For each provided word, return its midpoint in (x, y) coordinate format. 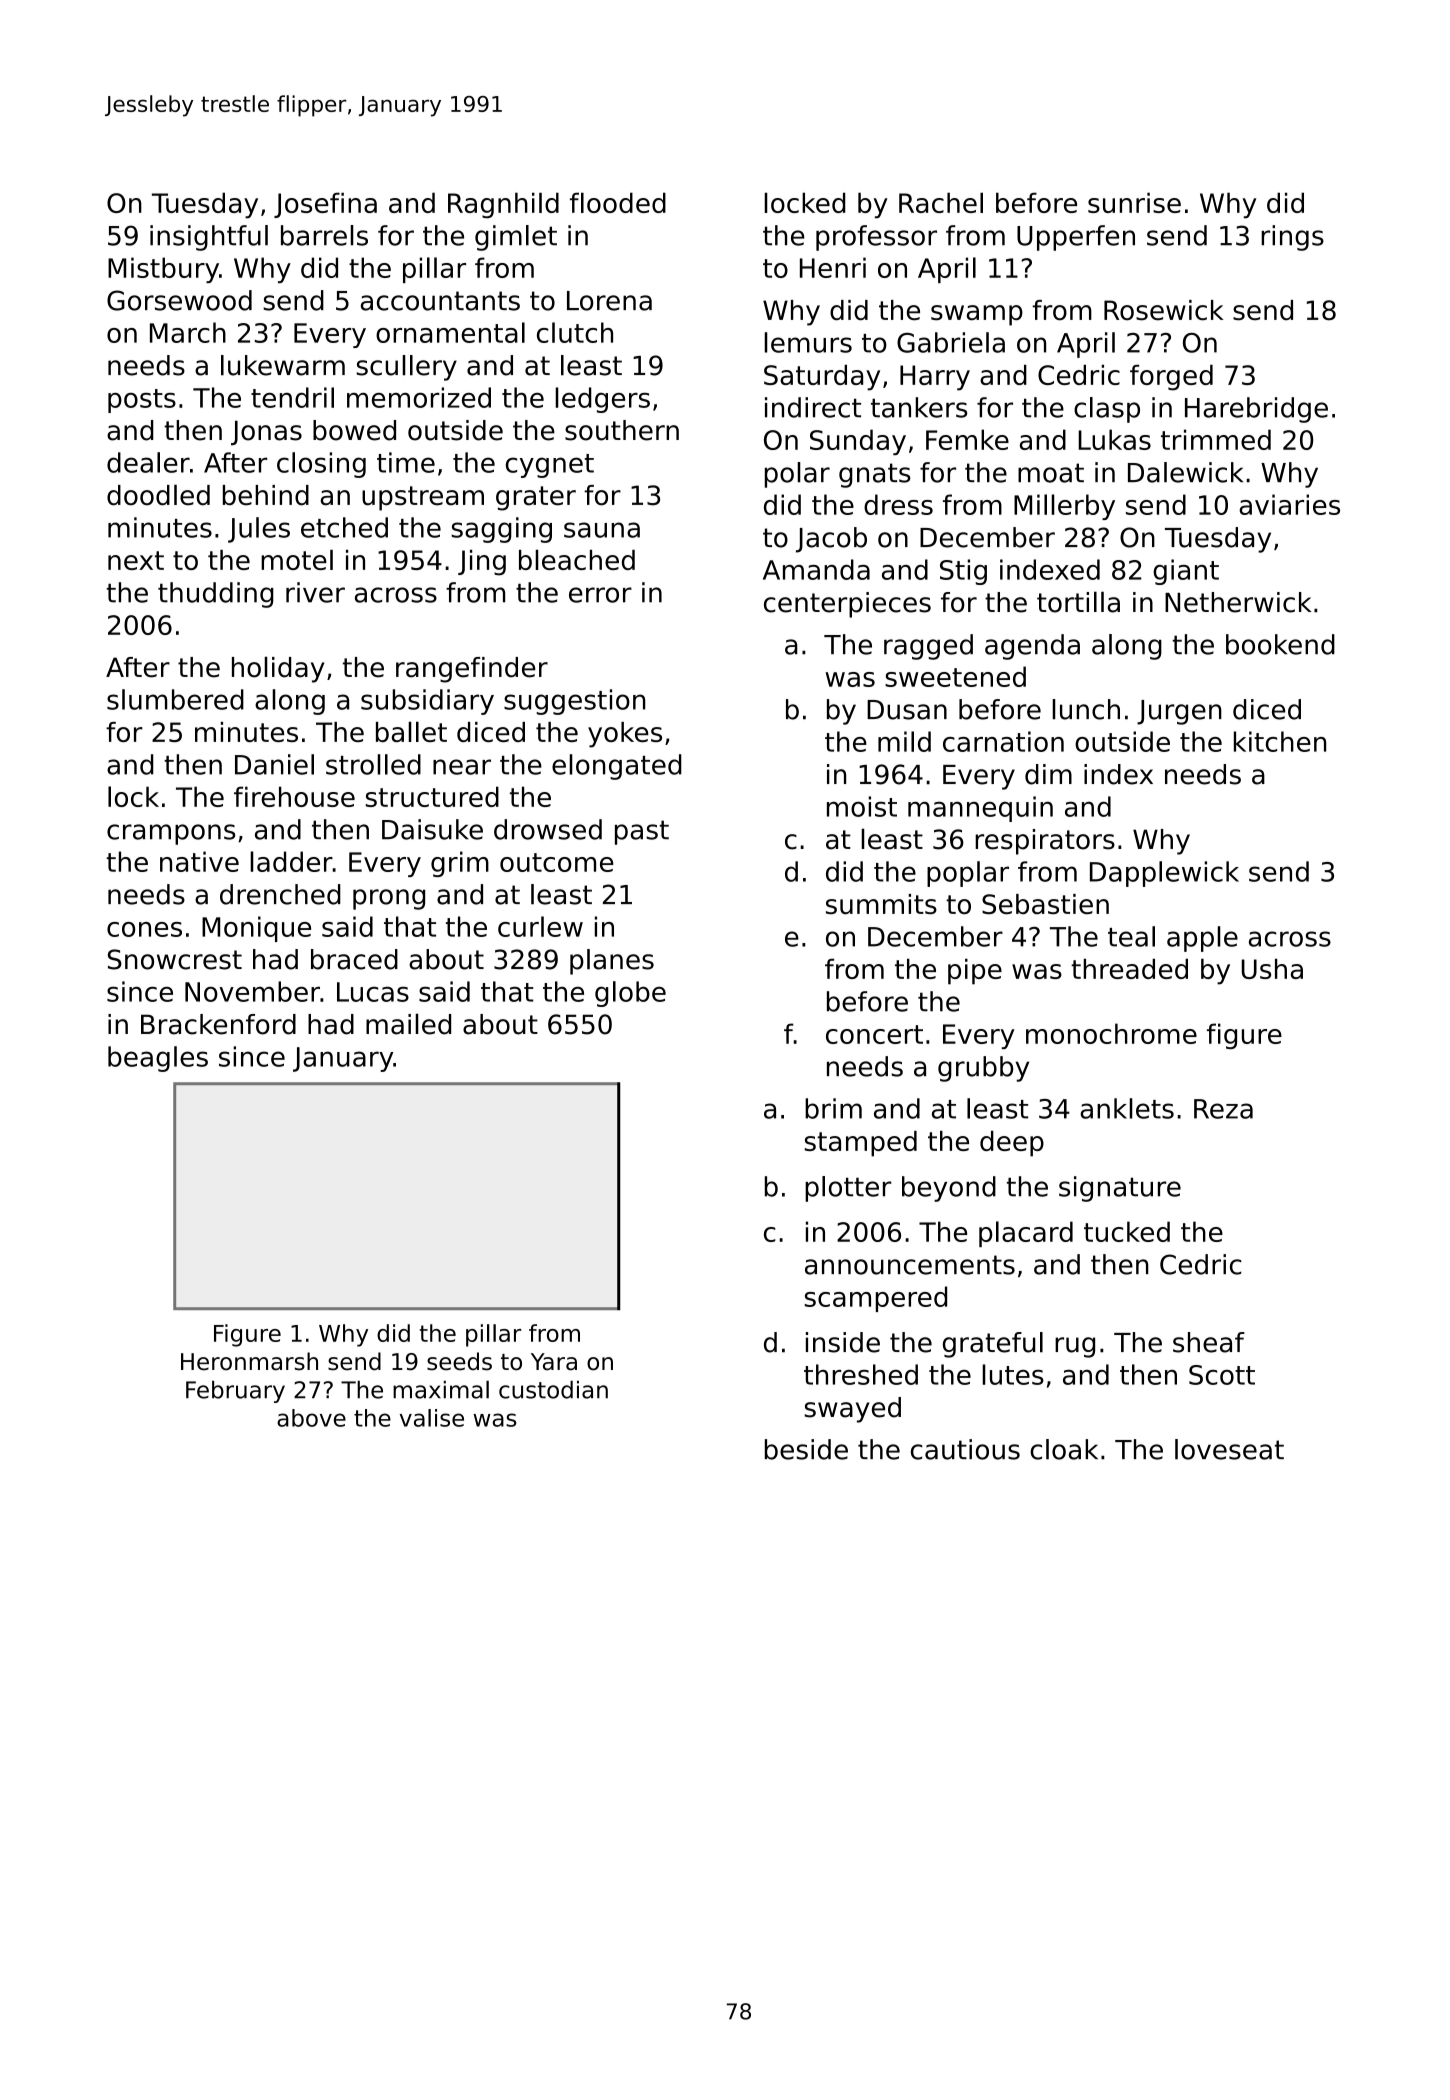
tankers (919, 407)
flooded (618, 202)
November (252, 991)
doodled (158, 495)
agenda (1032, 647)
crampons (171, 834)
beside (806, 1449)
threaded (1129, 969)
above (311, 1418)
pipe (975, 972)
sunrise (1134, 202)
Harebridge (1256, 410)
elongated (617, 767)
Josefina (325, 205)
